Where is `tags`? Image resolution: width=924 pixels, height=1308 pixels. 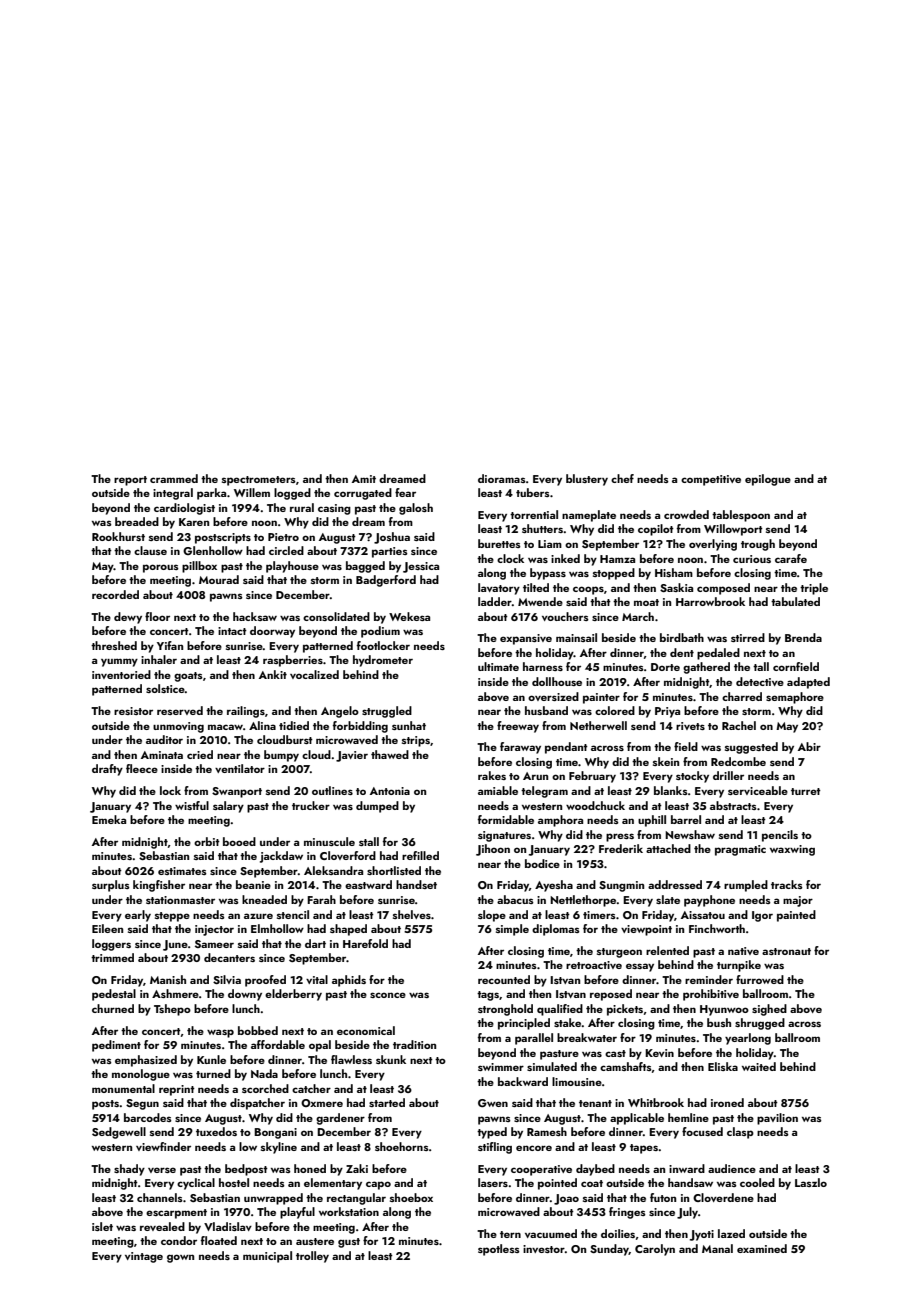 tags is located at coordinates (488, 996).
